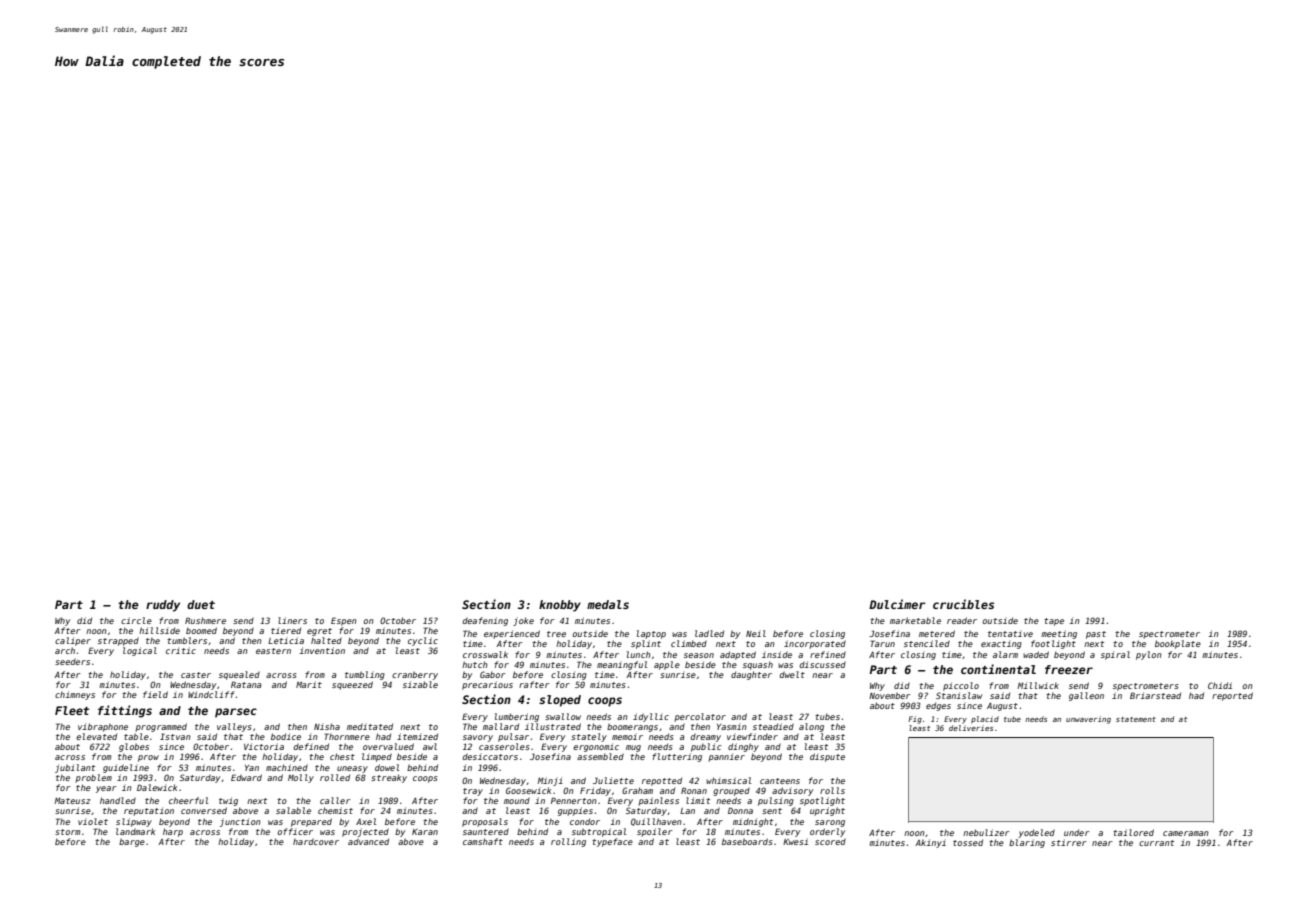  What do you see at coordinates (483, 841) in the image?
I see `camshaft` at bounding box center [483, 841].
